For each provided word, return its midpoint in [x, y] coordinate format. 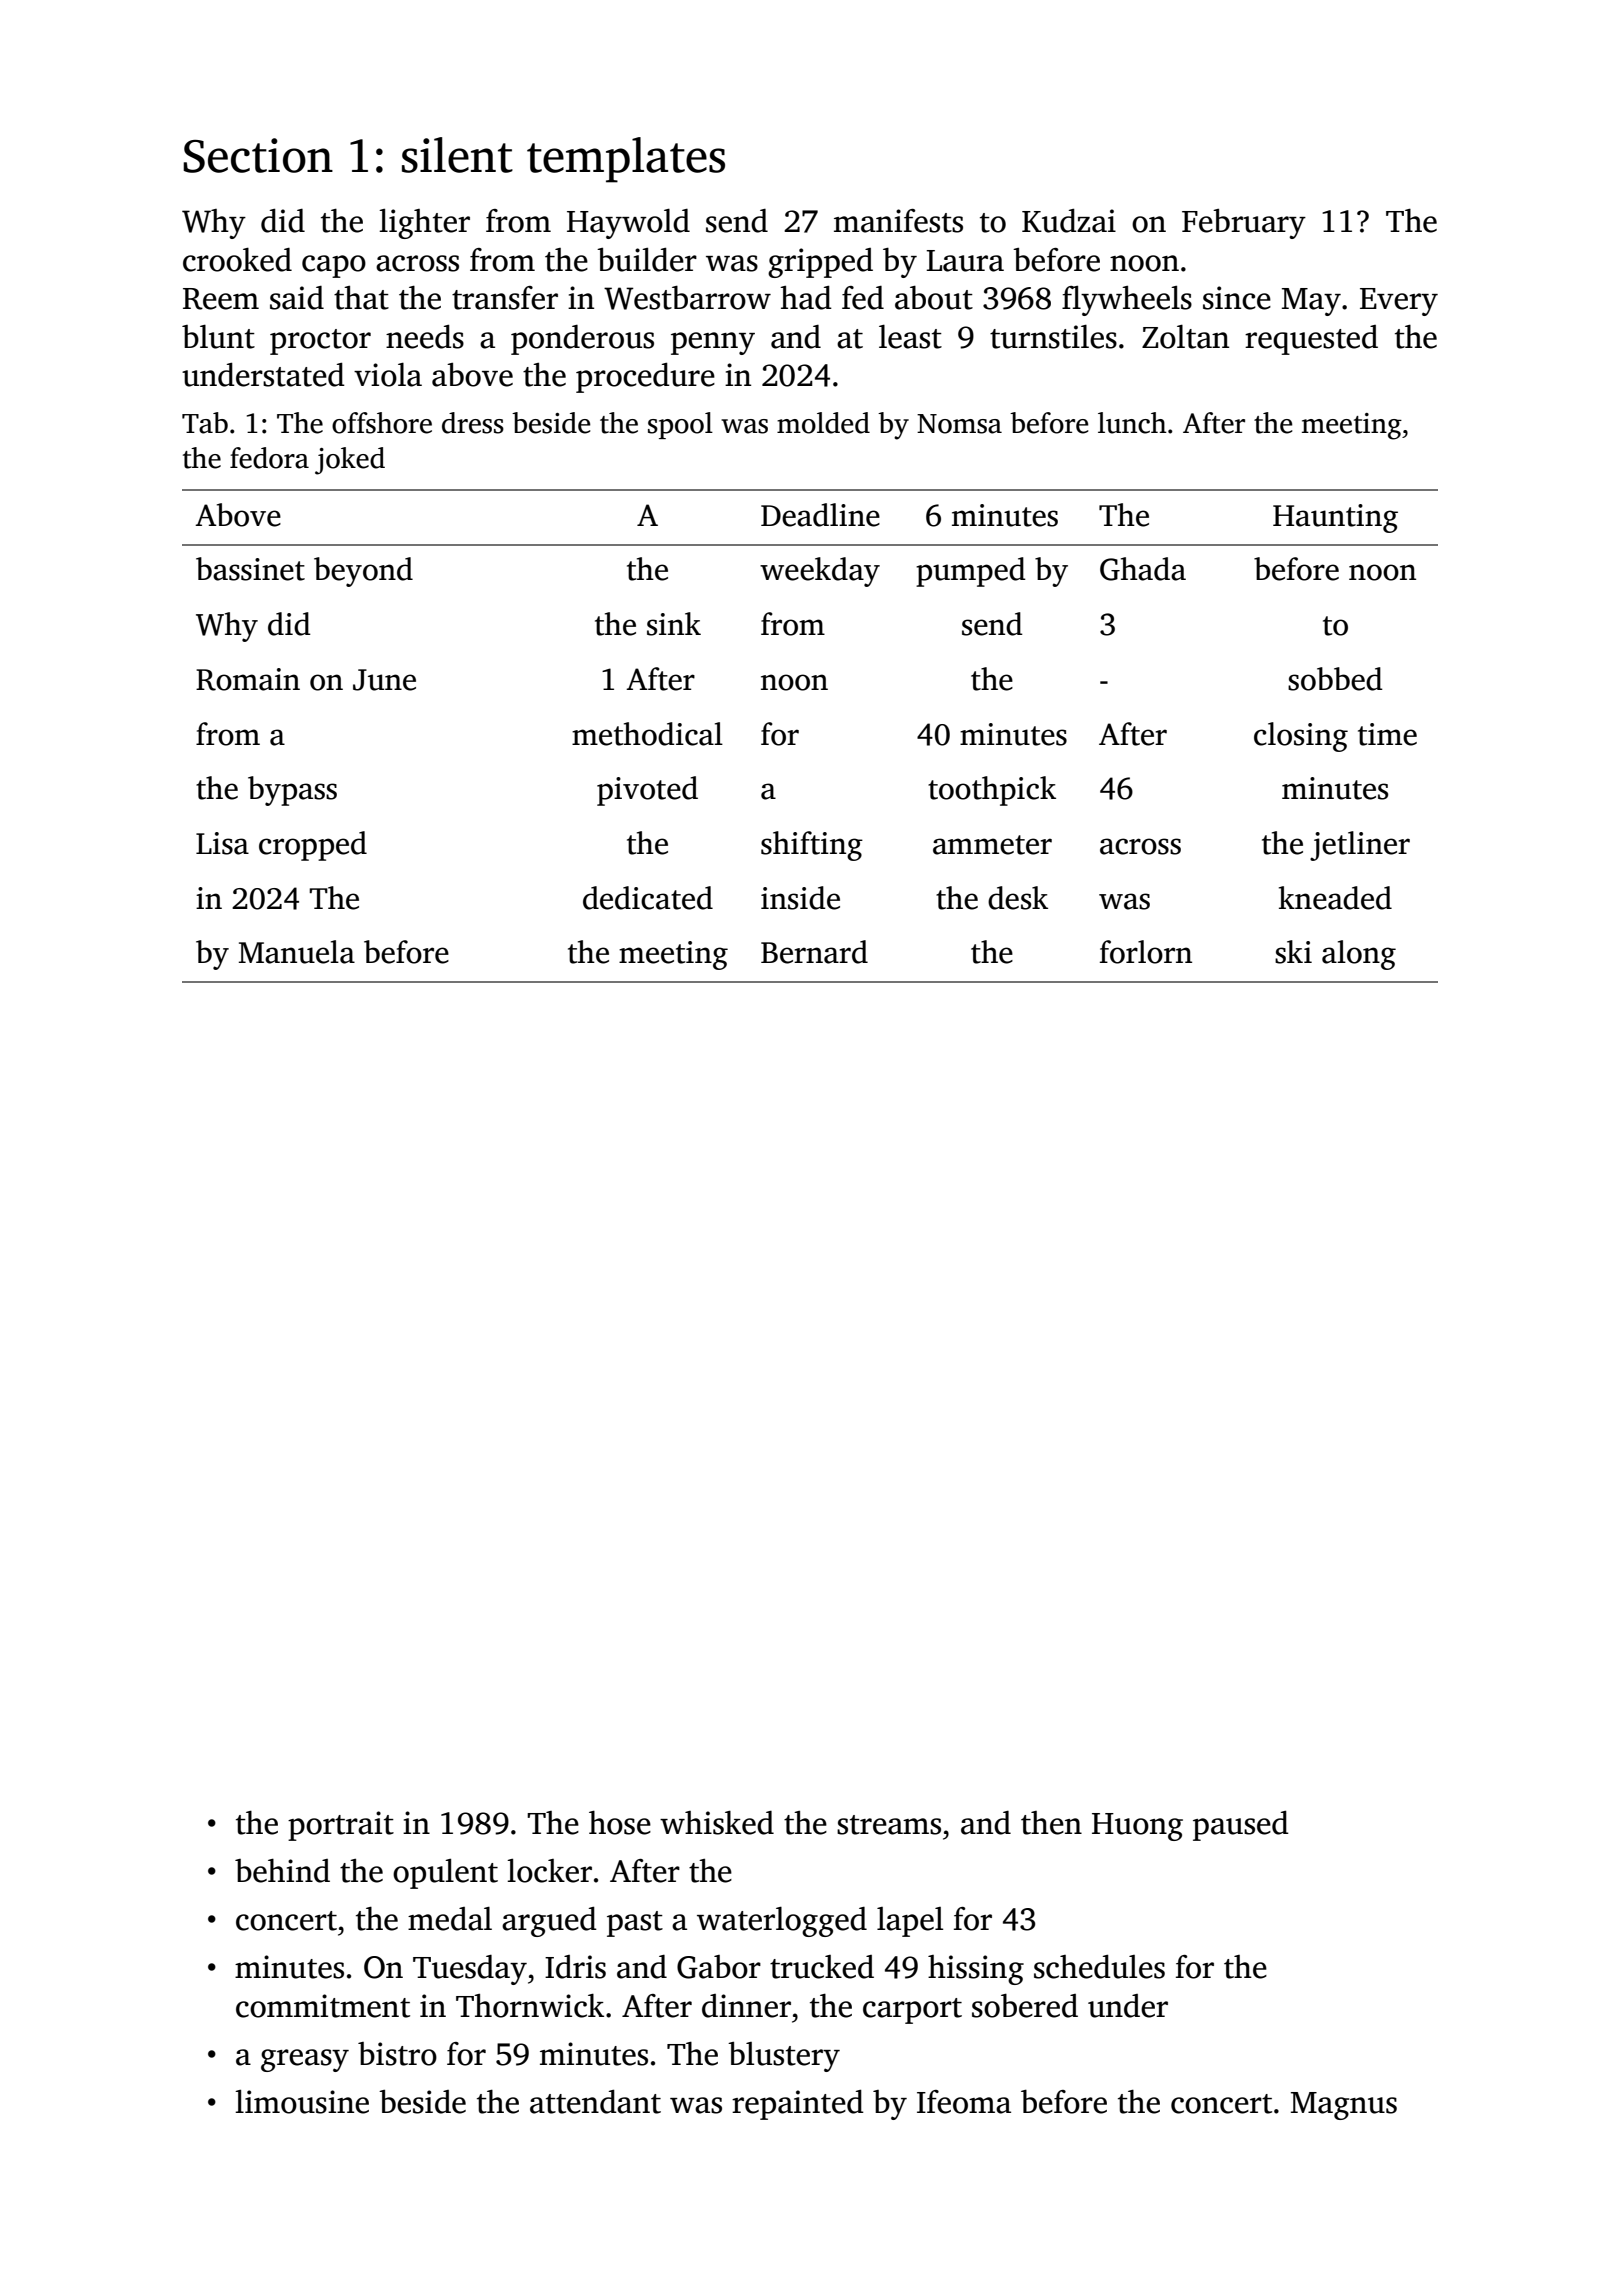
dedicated [648, 898]
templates [626, 160]
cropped [313, 846]
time [1387, 734]
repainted [798, 2105]
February [1244, 224]
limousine [302, 2102]
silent [457, 155]
